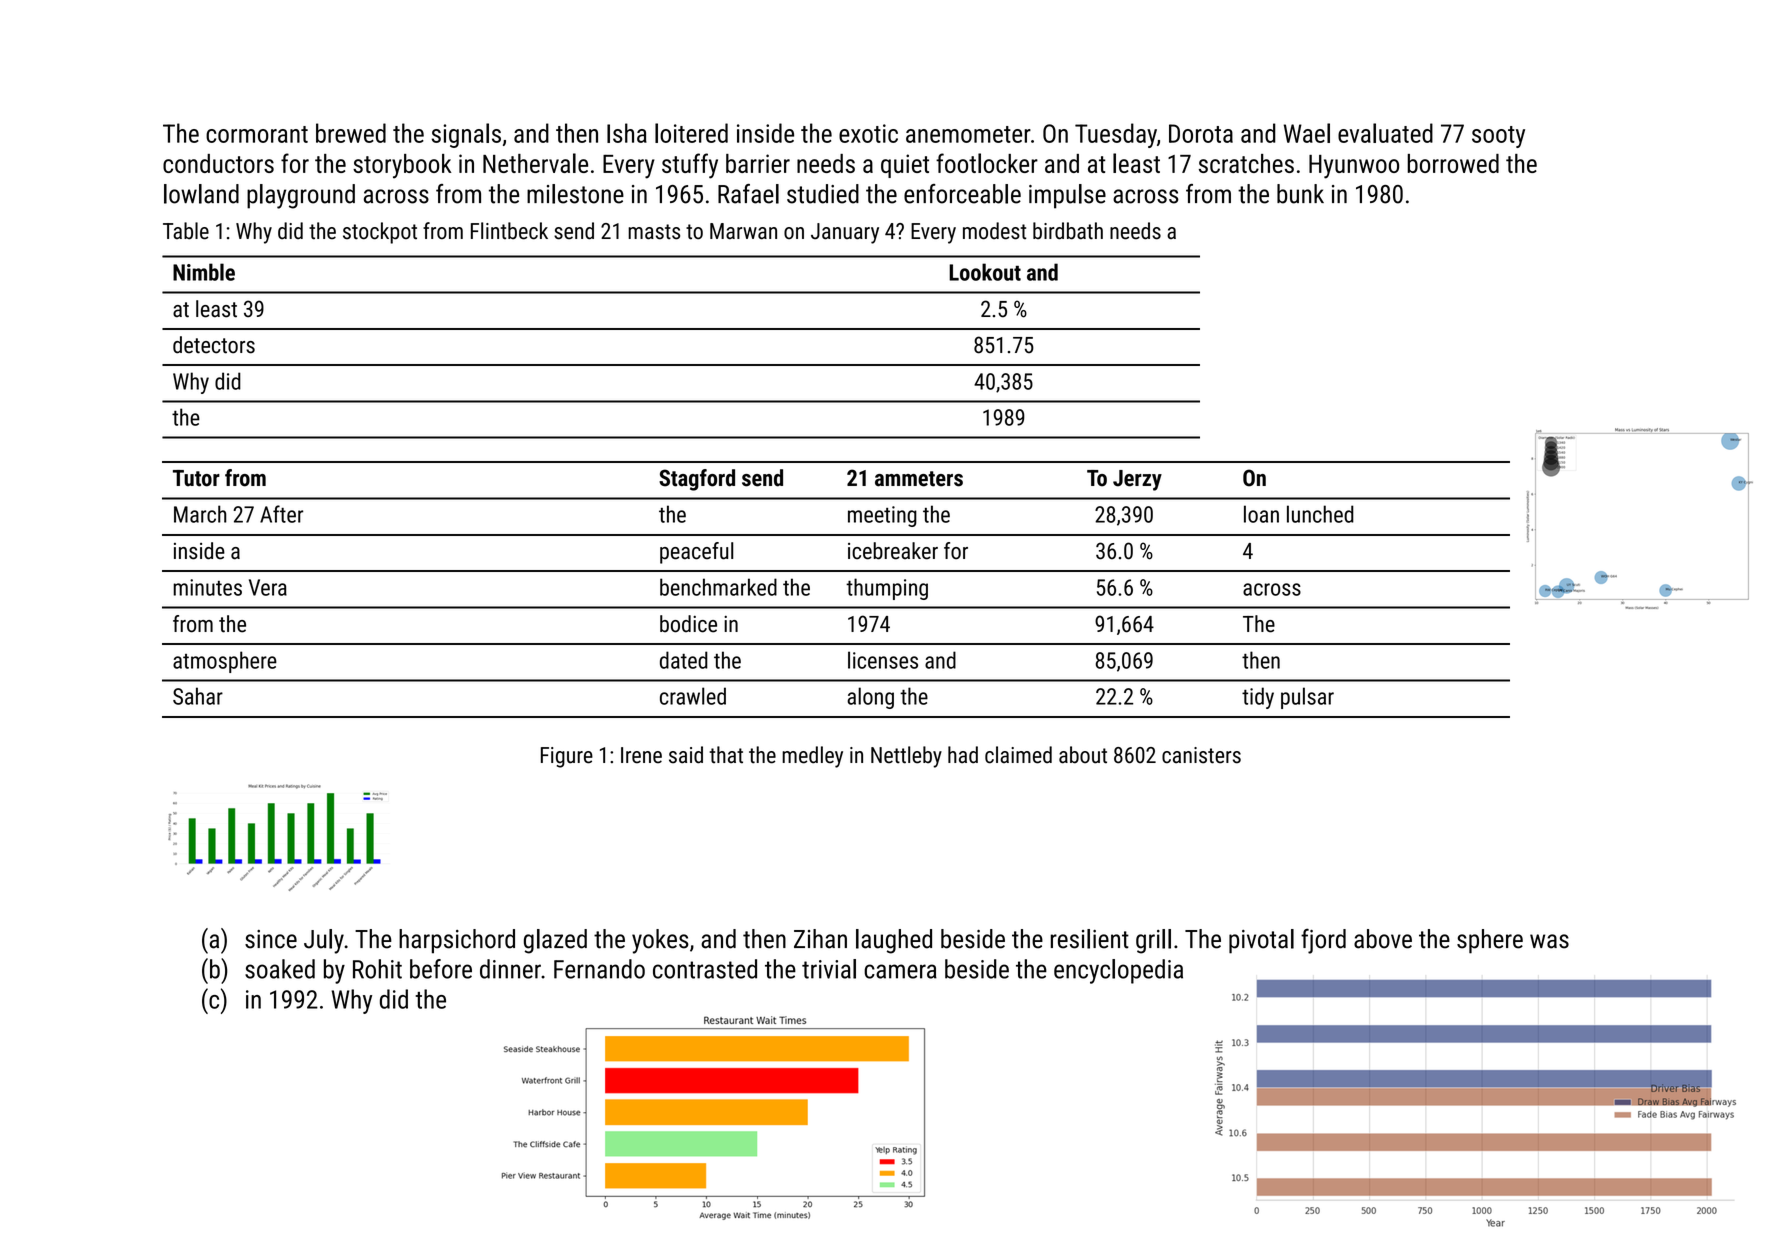 This image has width=1781, height=1260. What do you see at coordinates (1261, 514) in the image?
I see `loan` at bounding box center [1261, 514].
